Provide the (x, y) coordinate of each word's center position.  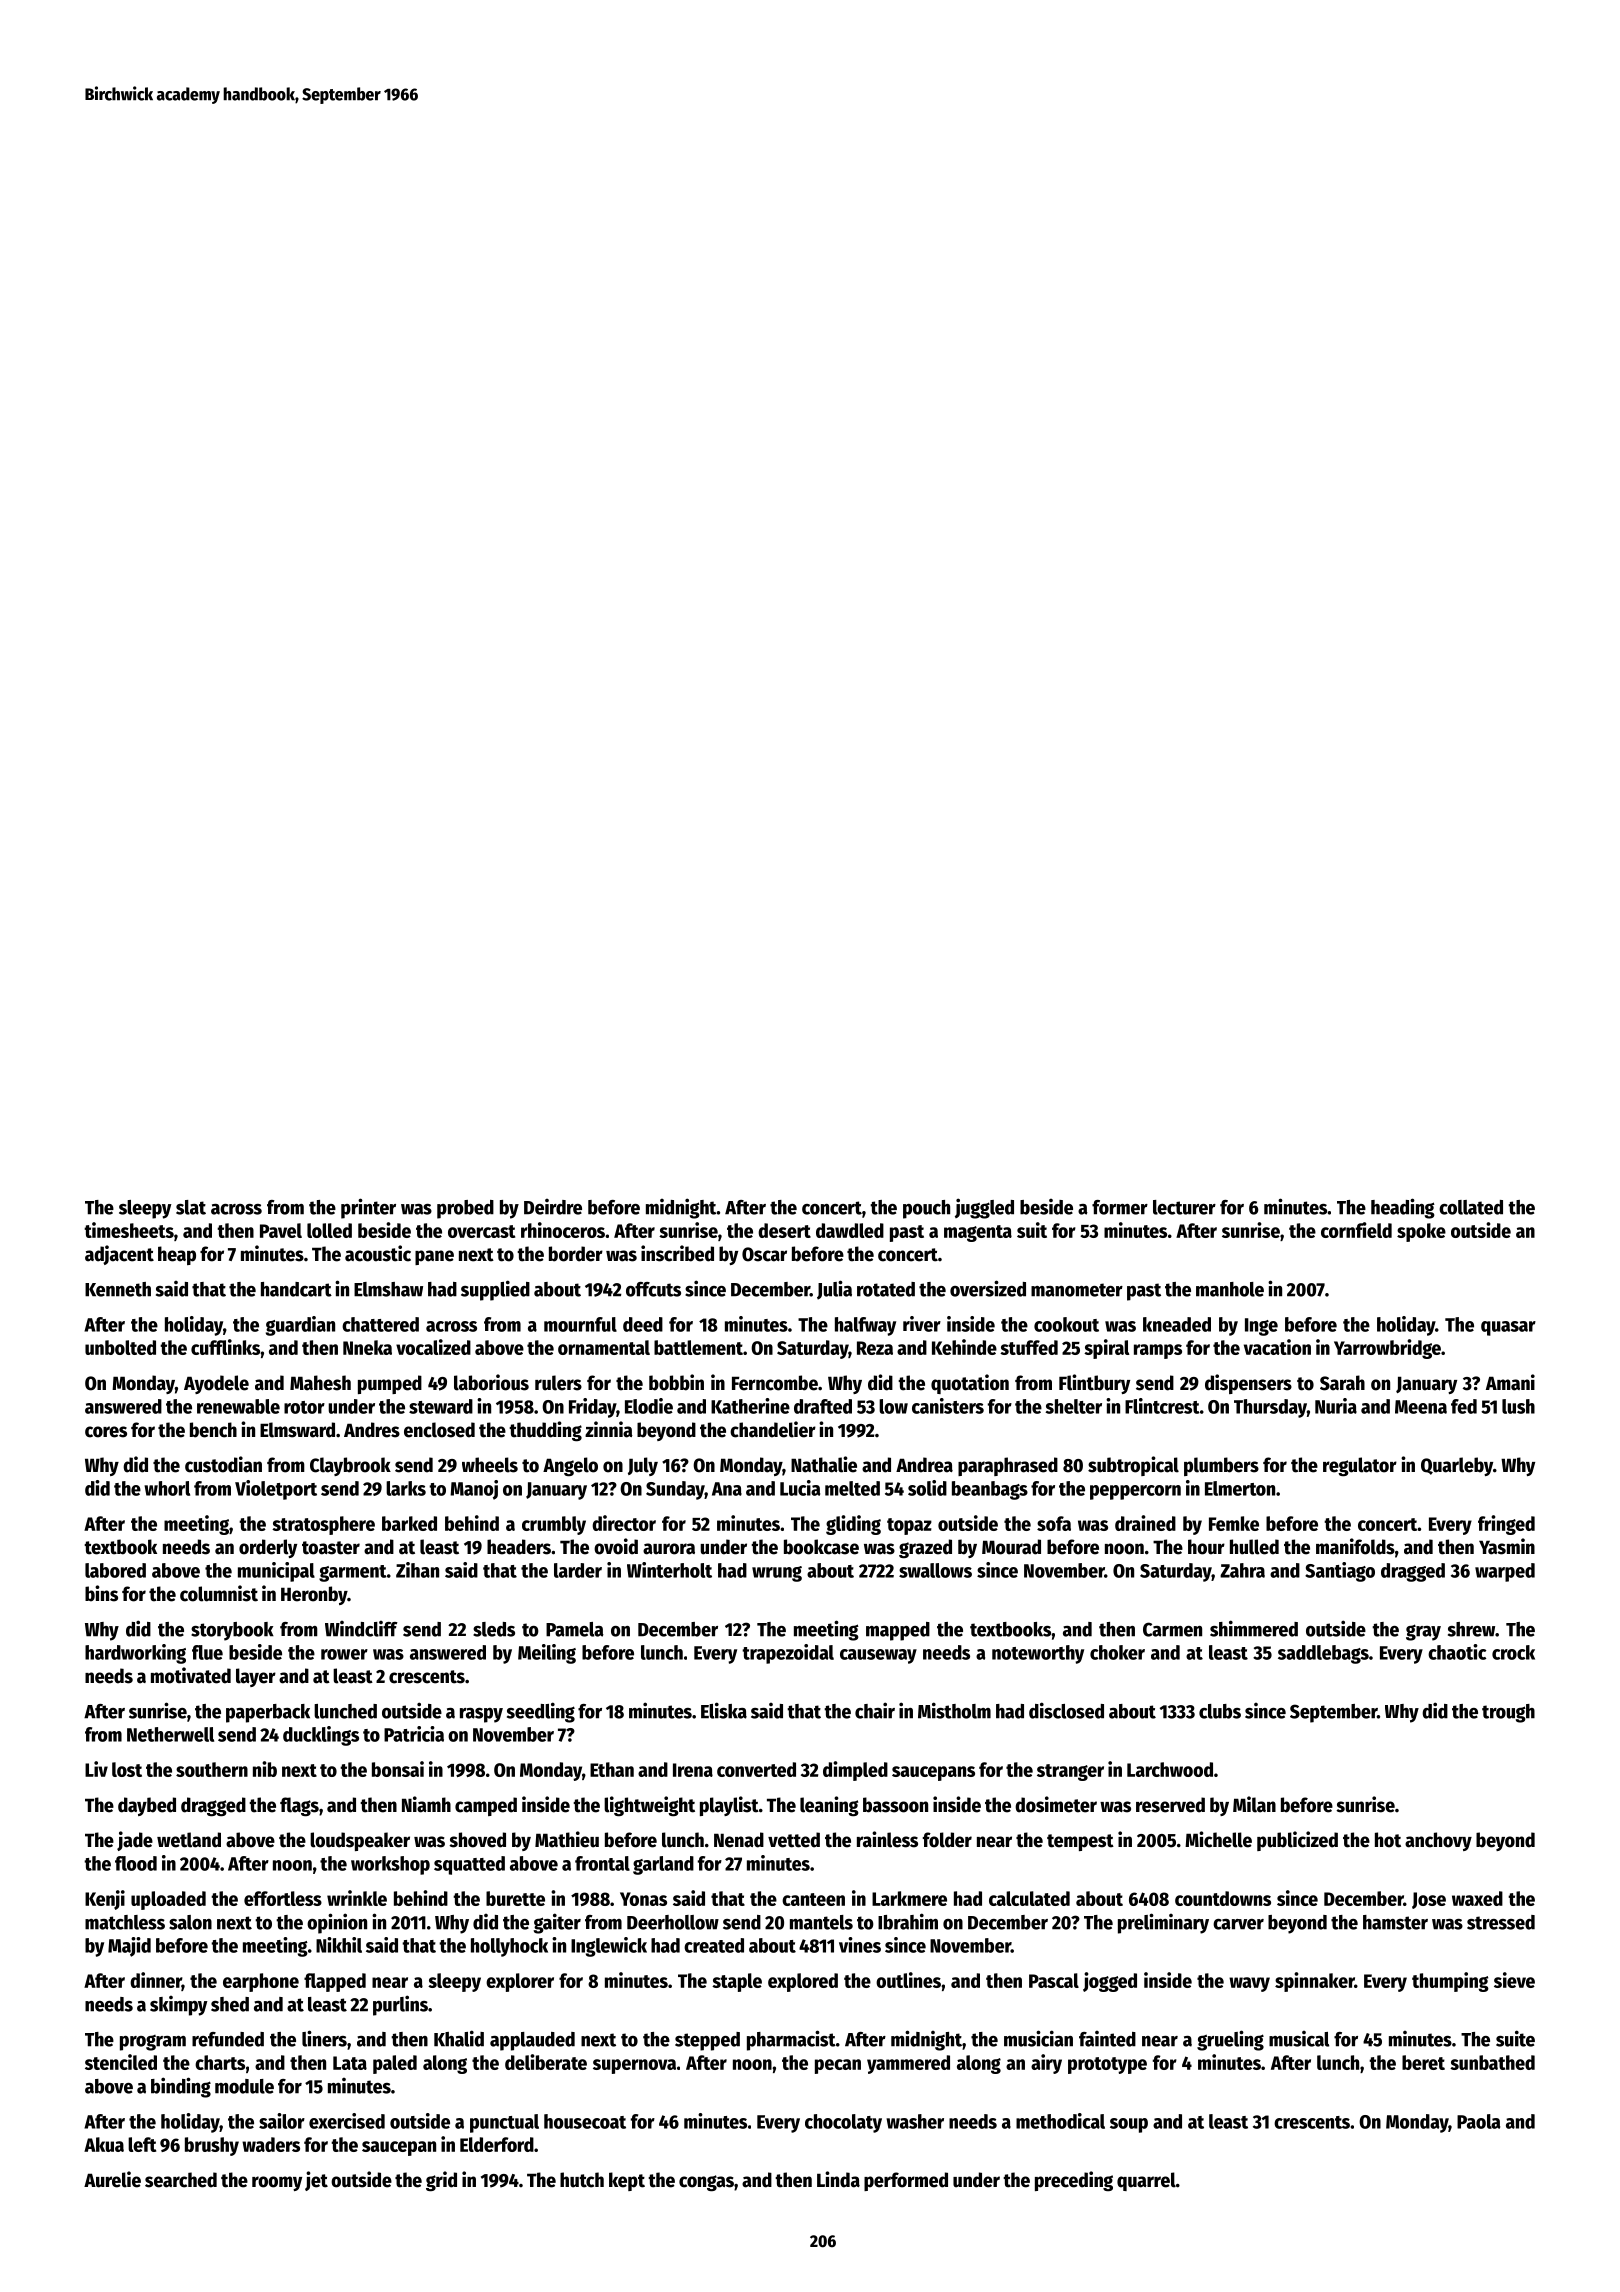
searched (181, 2180)
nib (265, 1769)
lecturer (1184, 1207)
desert (784, 1230)
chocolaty (843, 2123)
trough (1508, 1713)
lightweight (649, 1806)
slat (191, 1207)
